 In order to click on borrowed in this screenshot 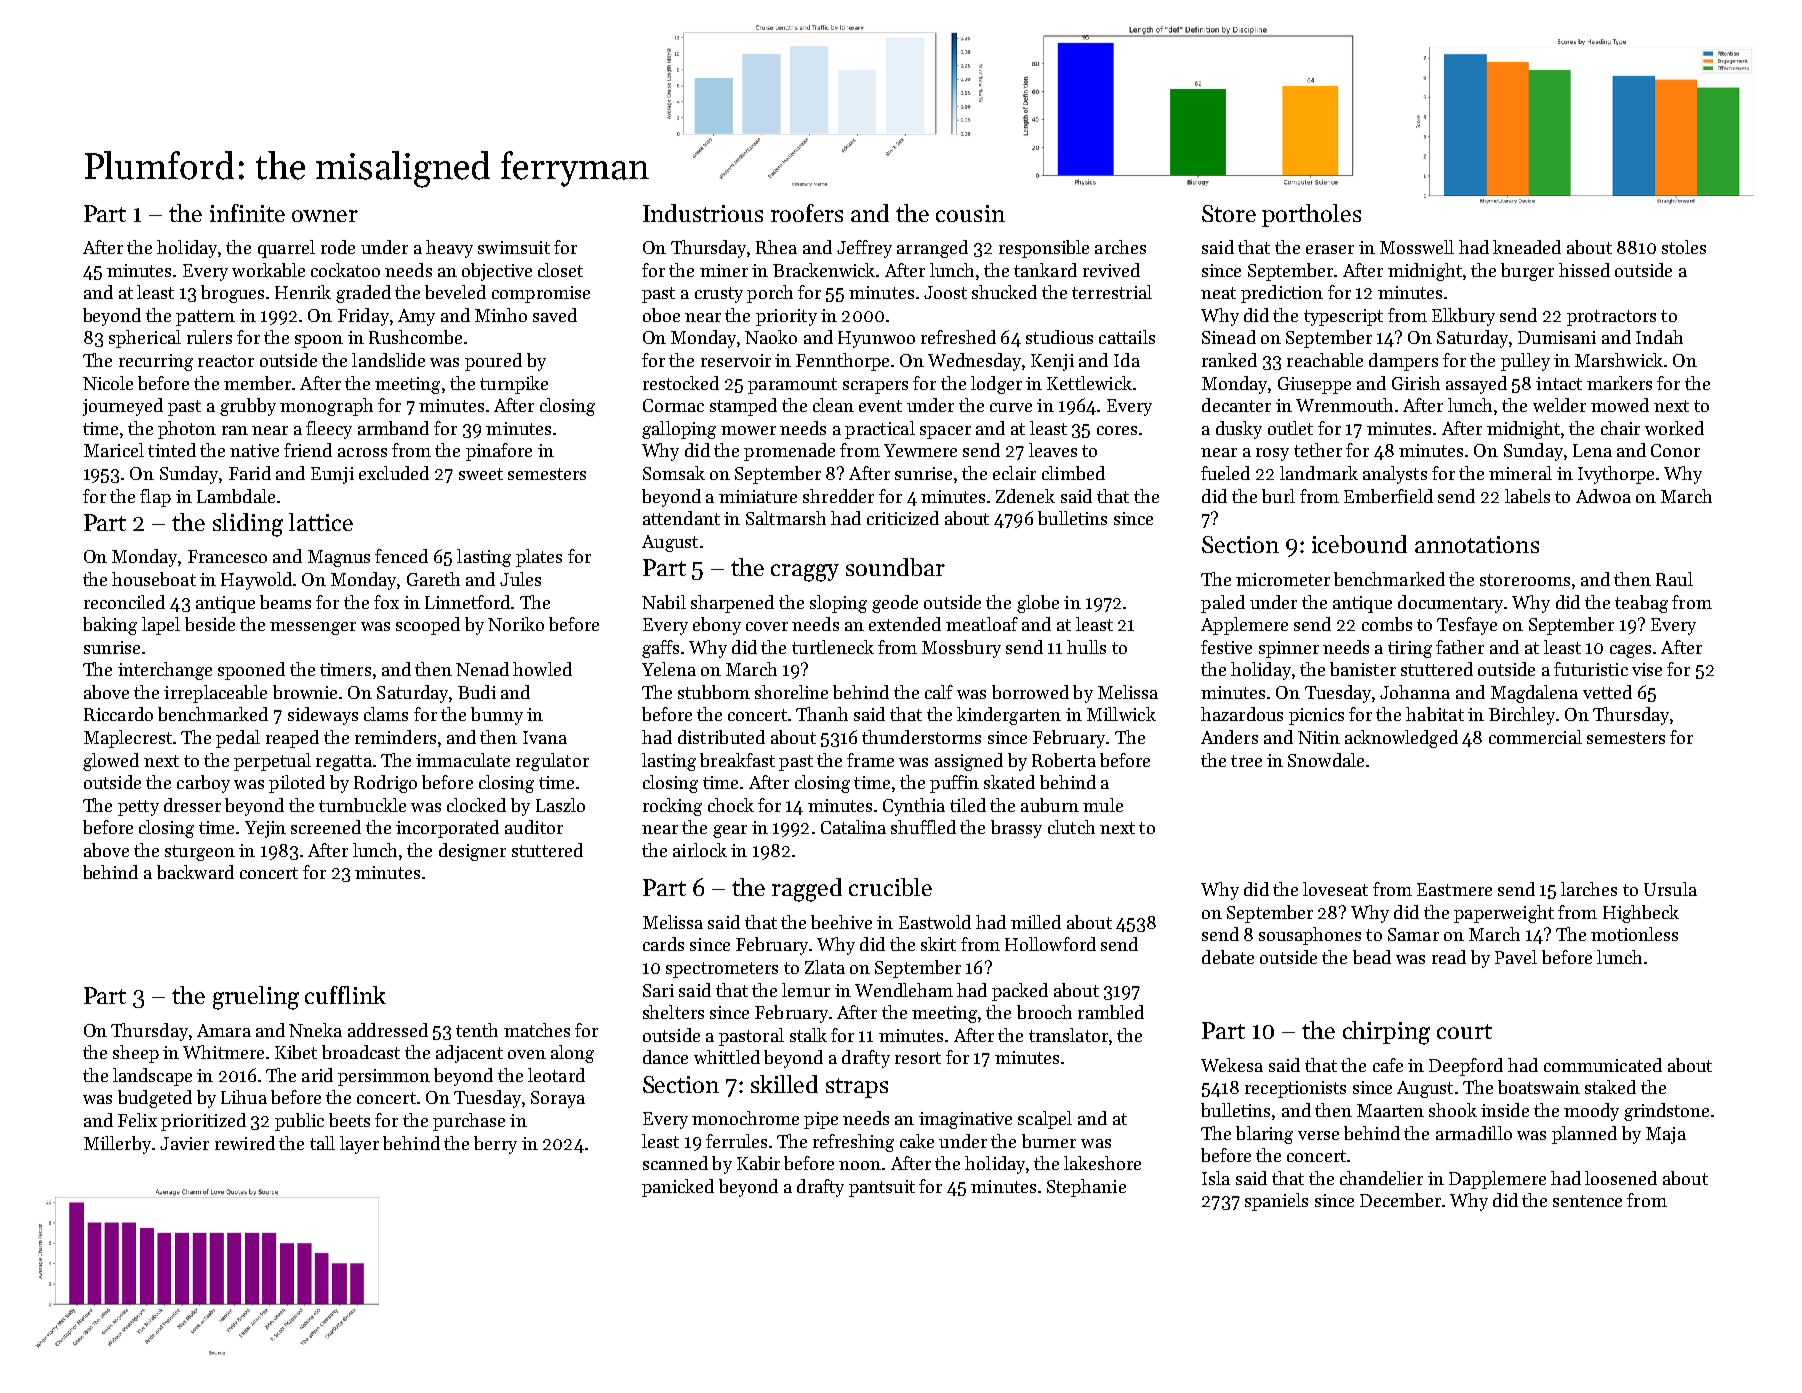, I will do `click(1030, 692)`.
